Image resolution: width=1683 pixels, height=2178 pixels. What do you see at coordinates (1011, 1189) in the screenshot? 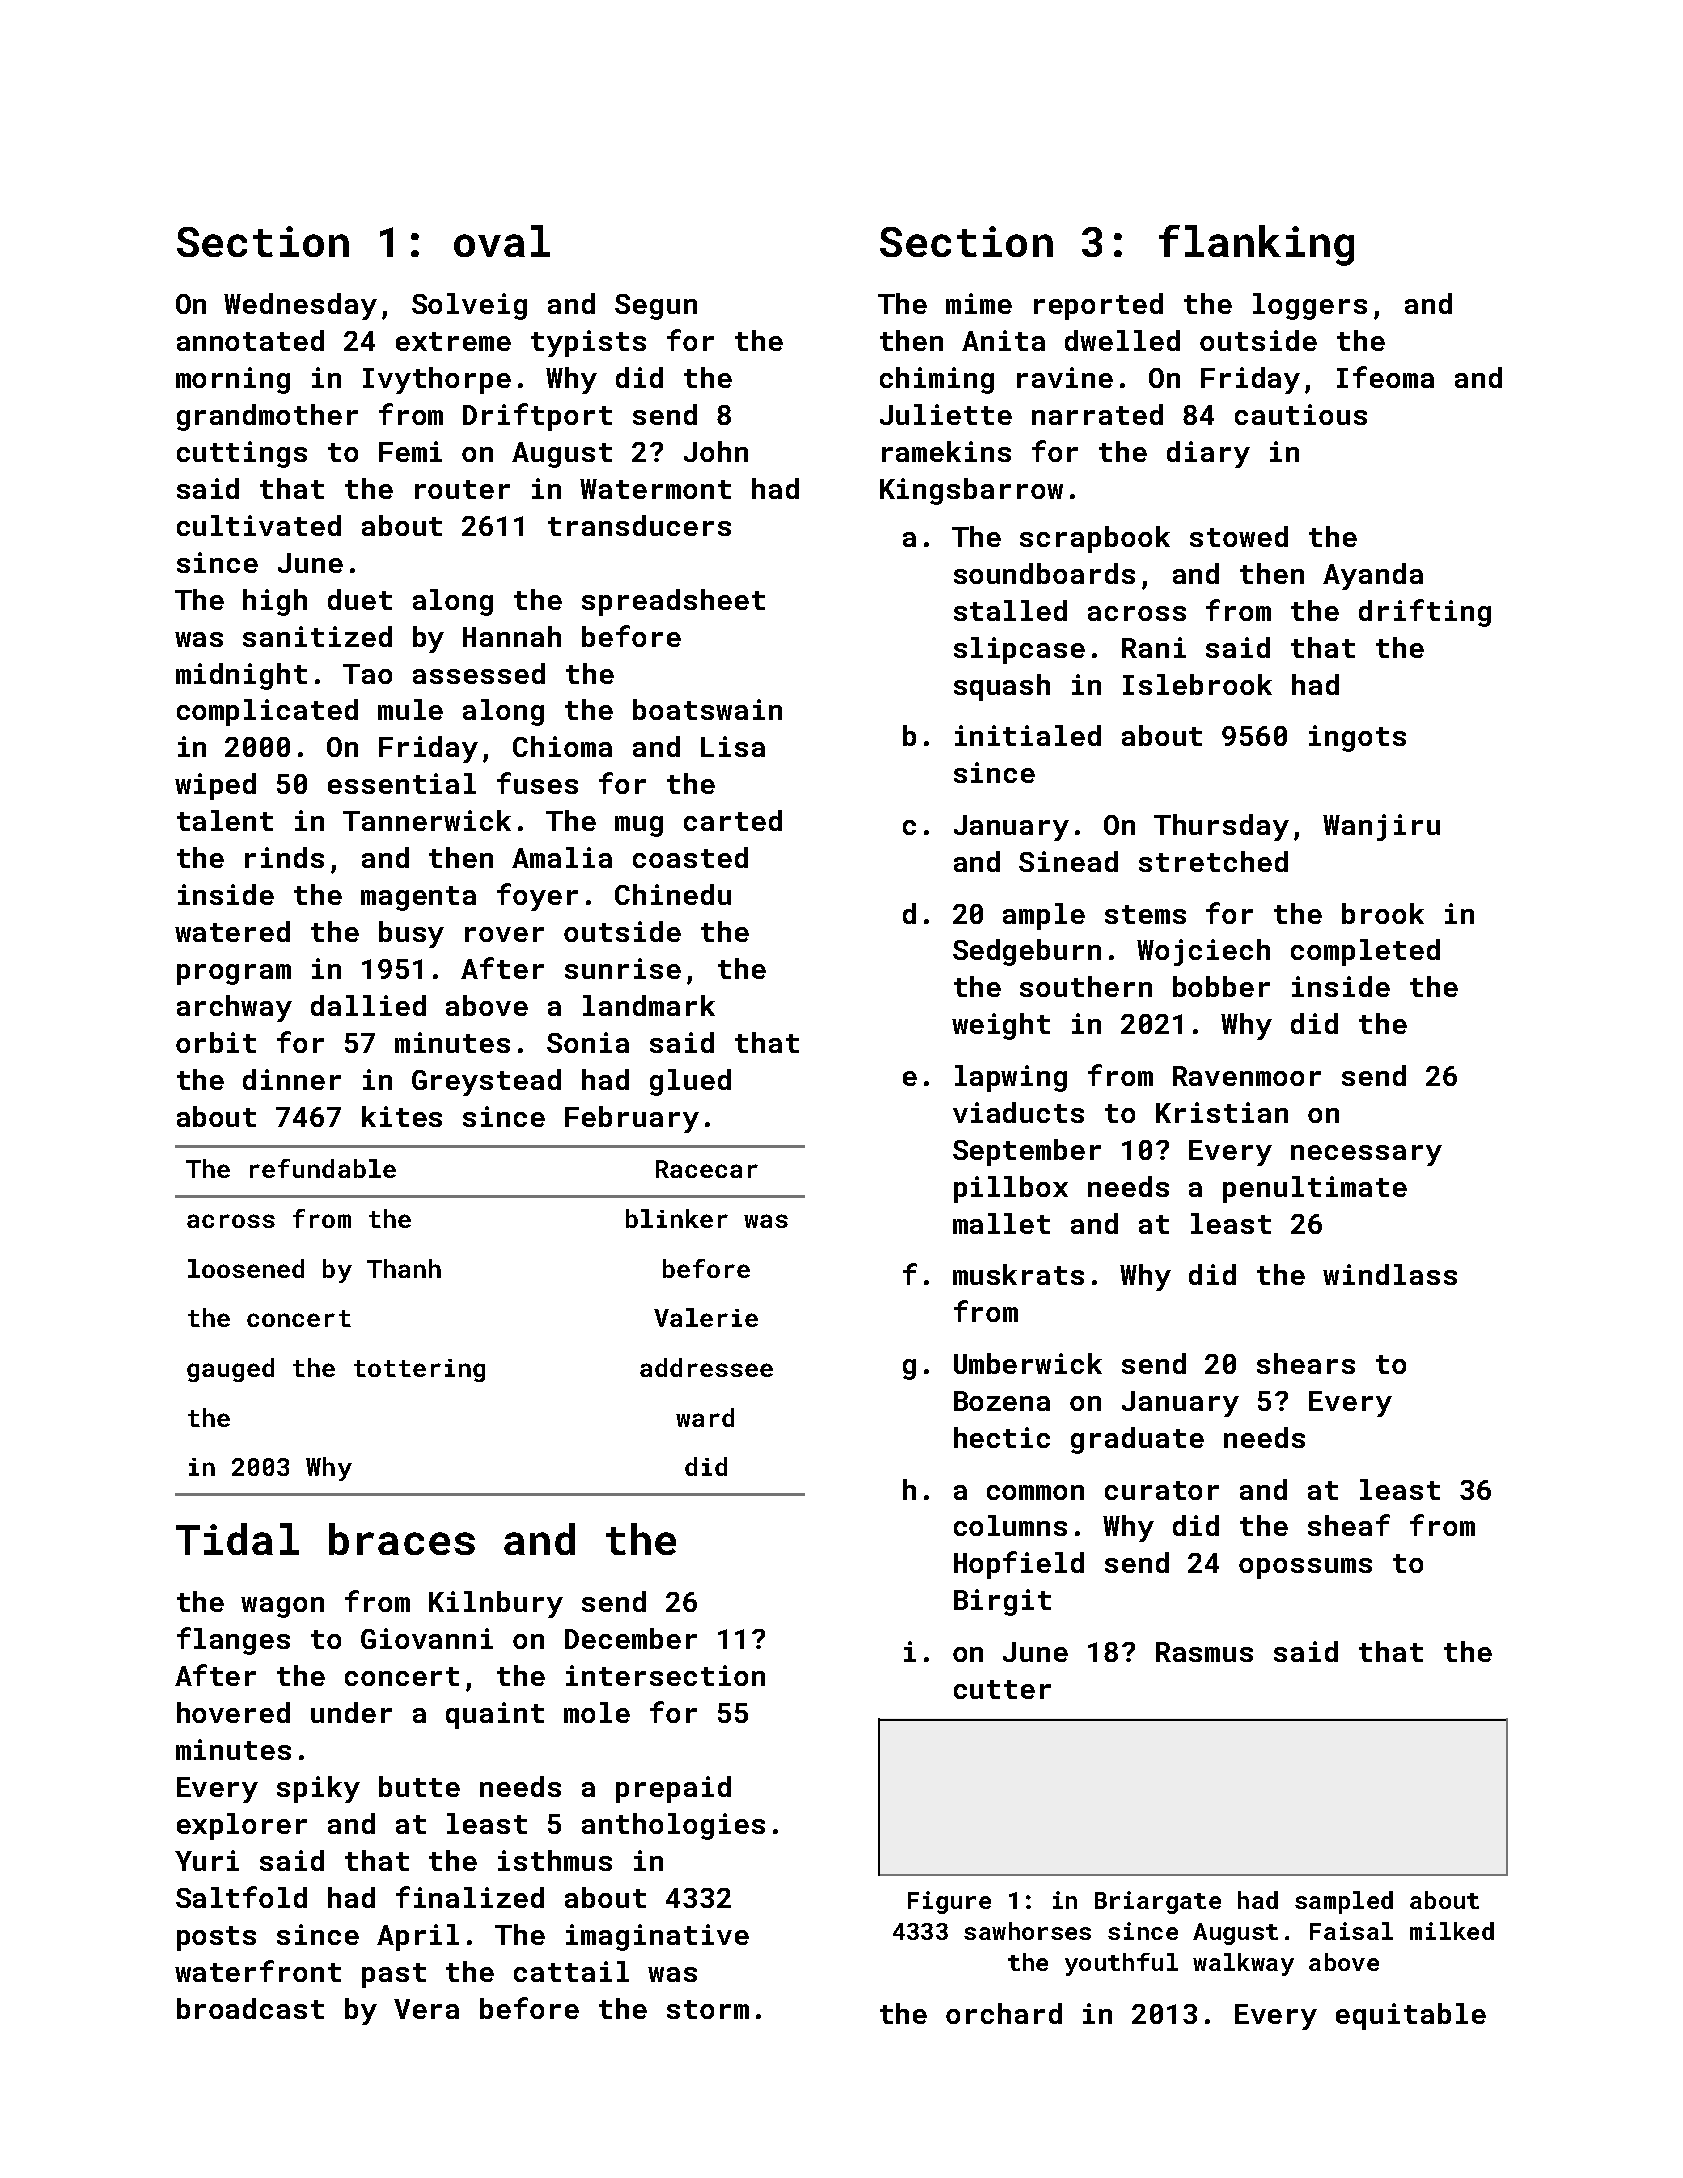
I see `pillbox` at bounding box center [1011, 1189].
